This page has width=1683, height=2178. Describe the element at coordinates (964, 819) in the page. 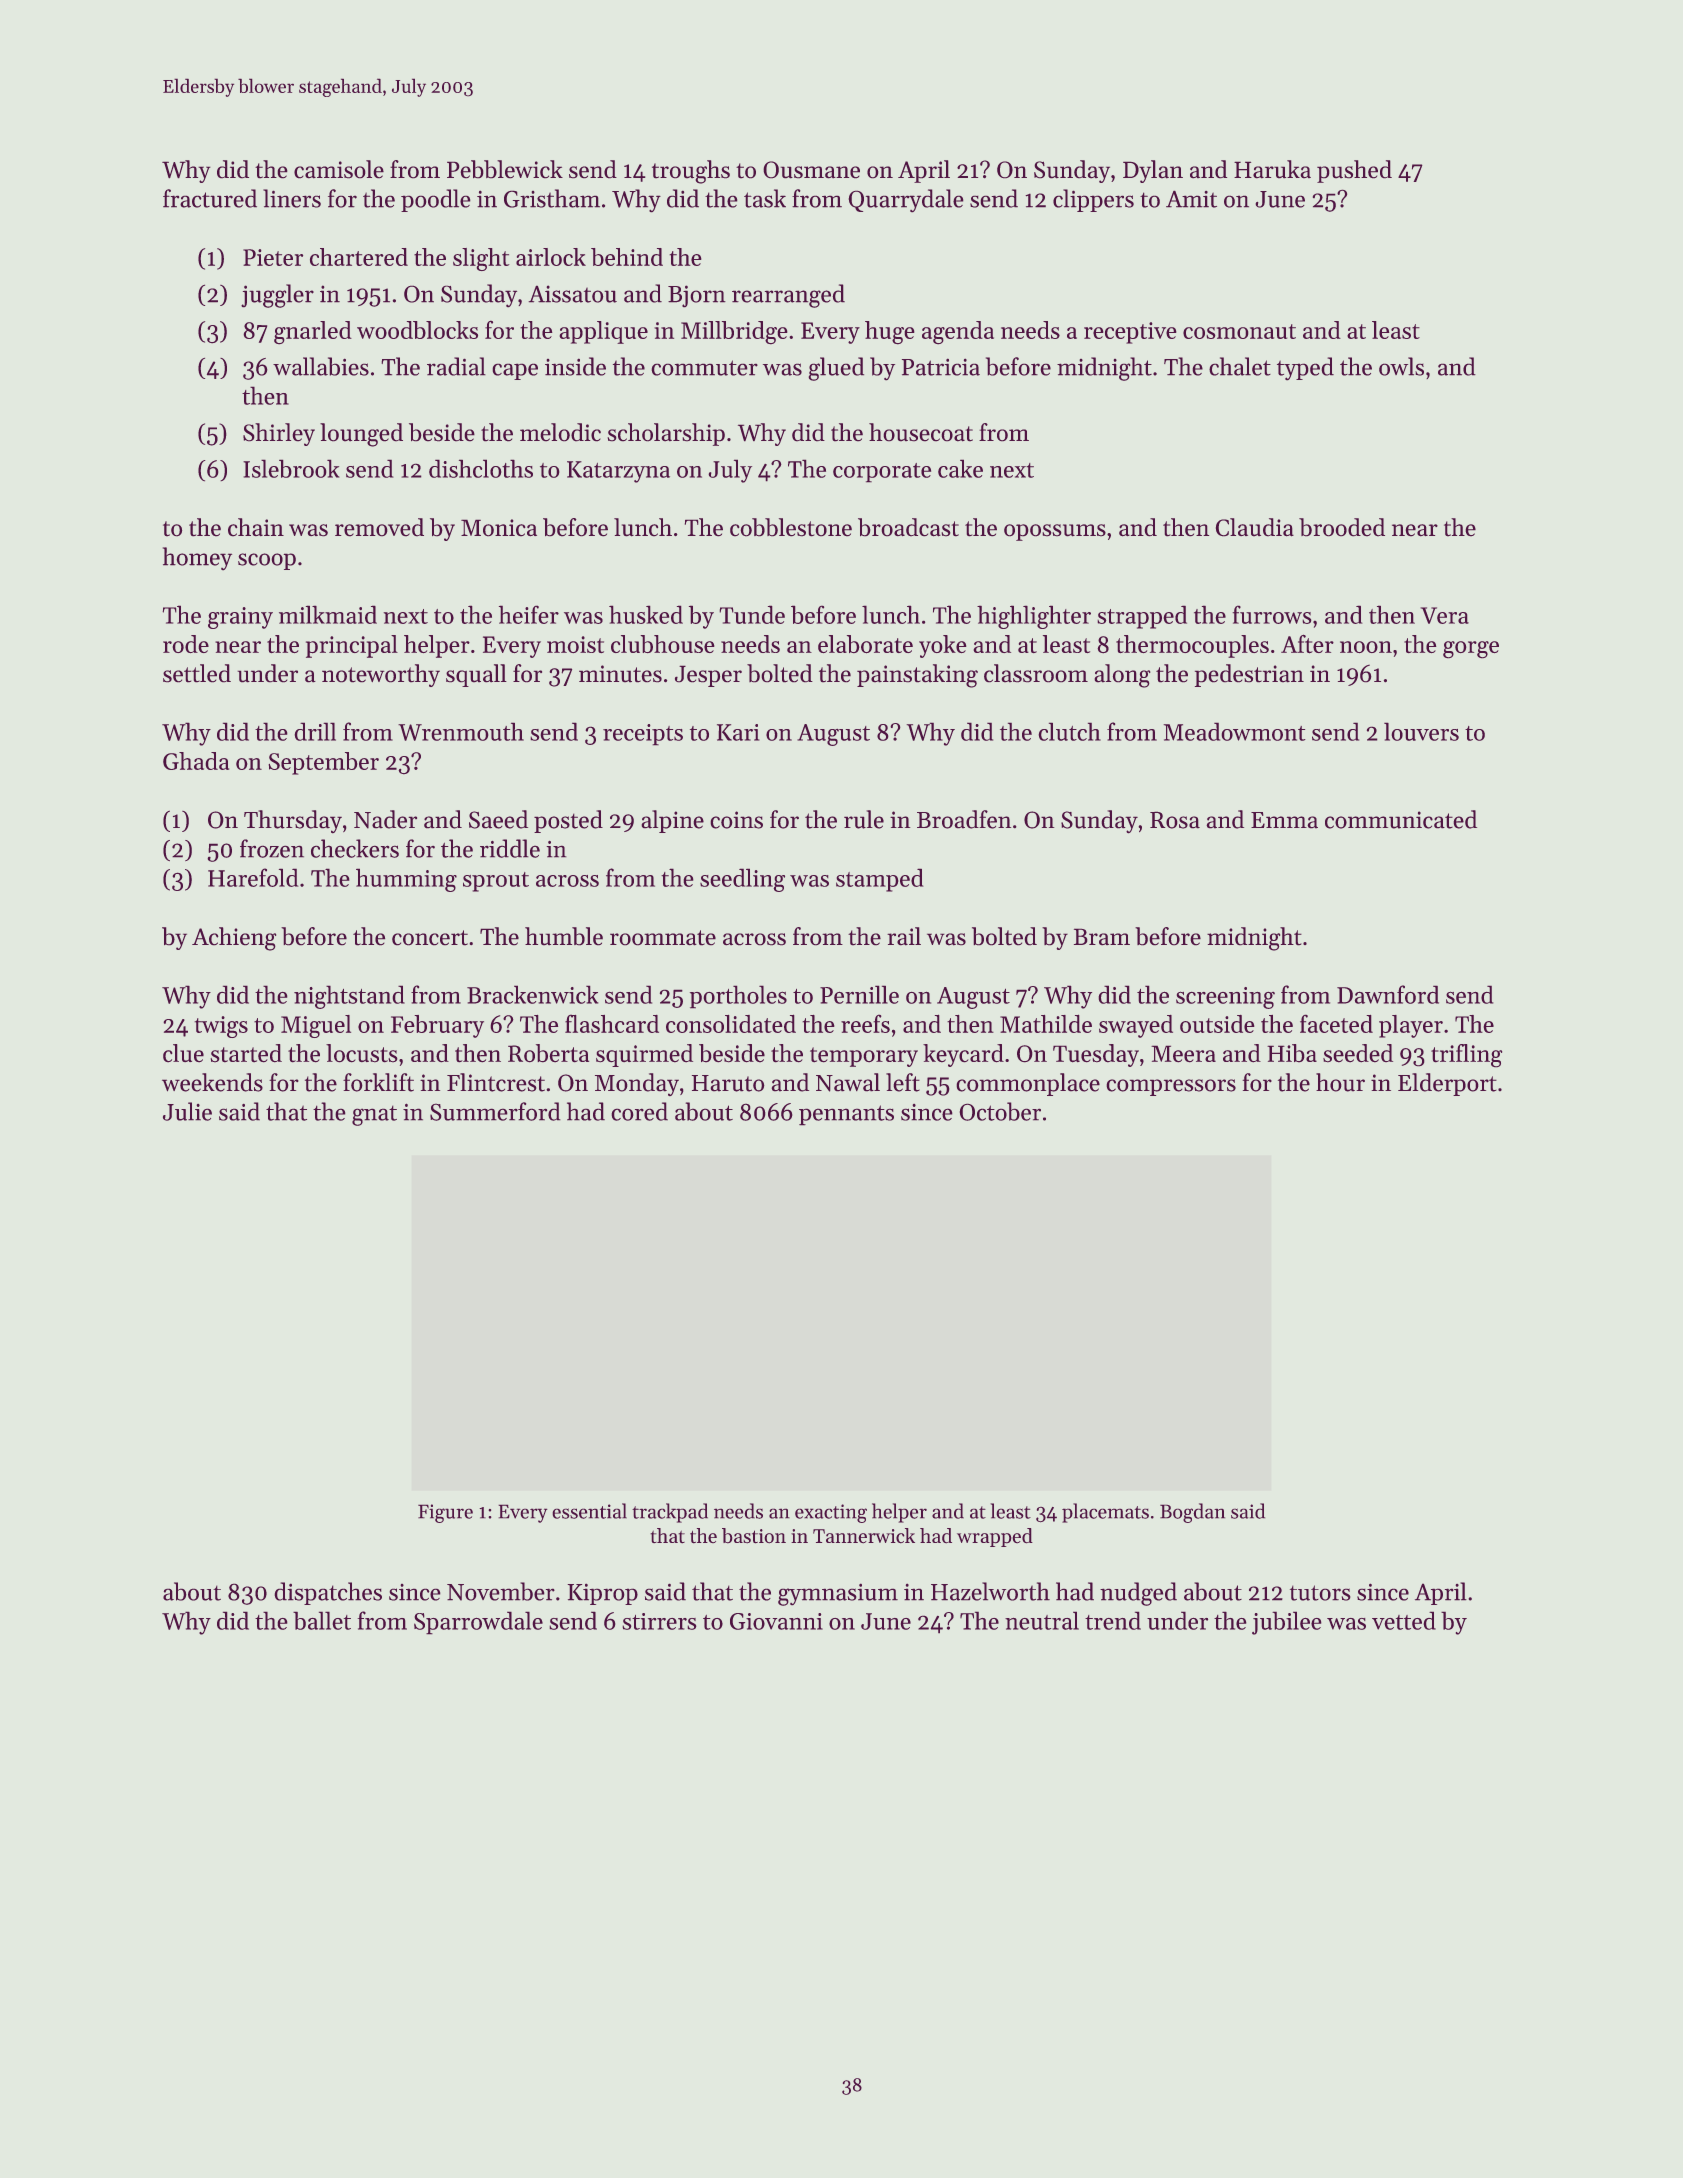

I see `Broadfen` at that location.
